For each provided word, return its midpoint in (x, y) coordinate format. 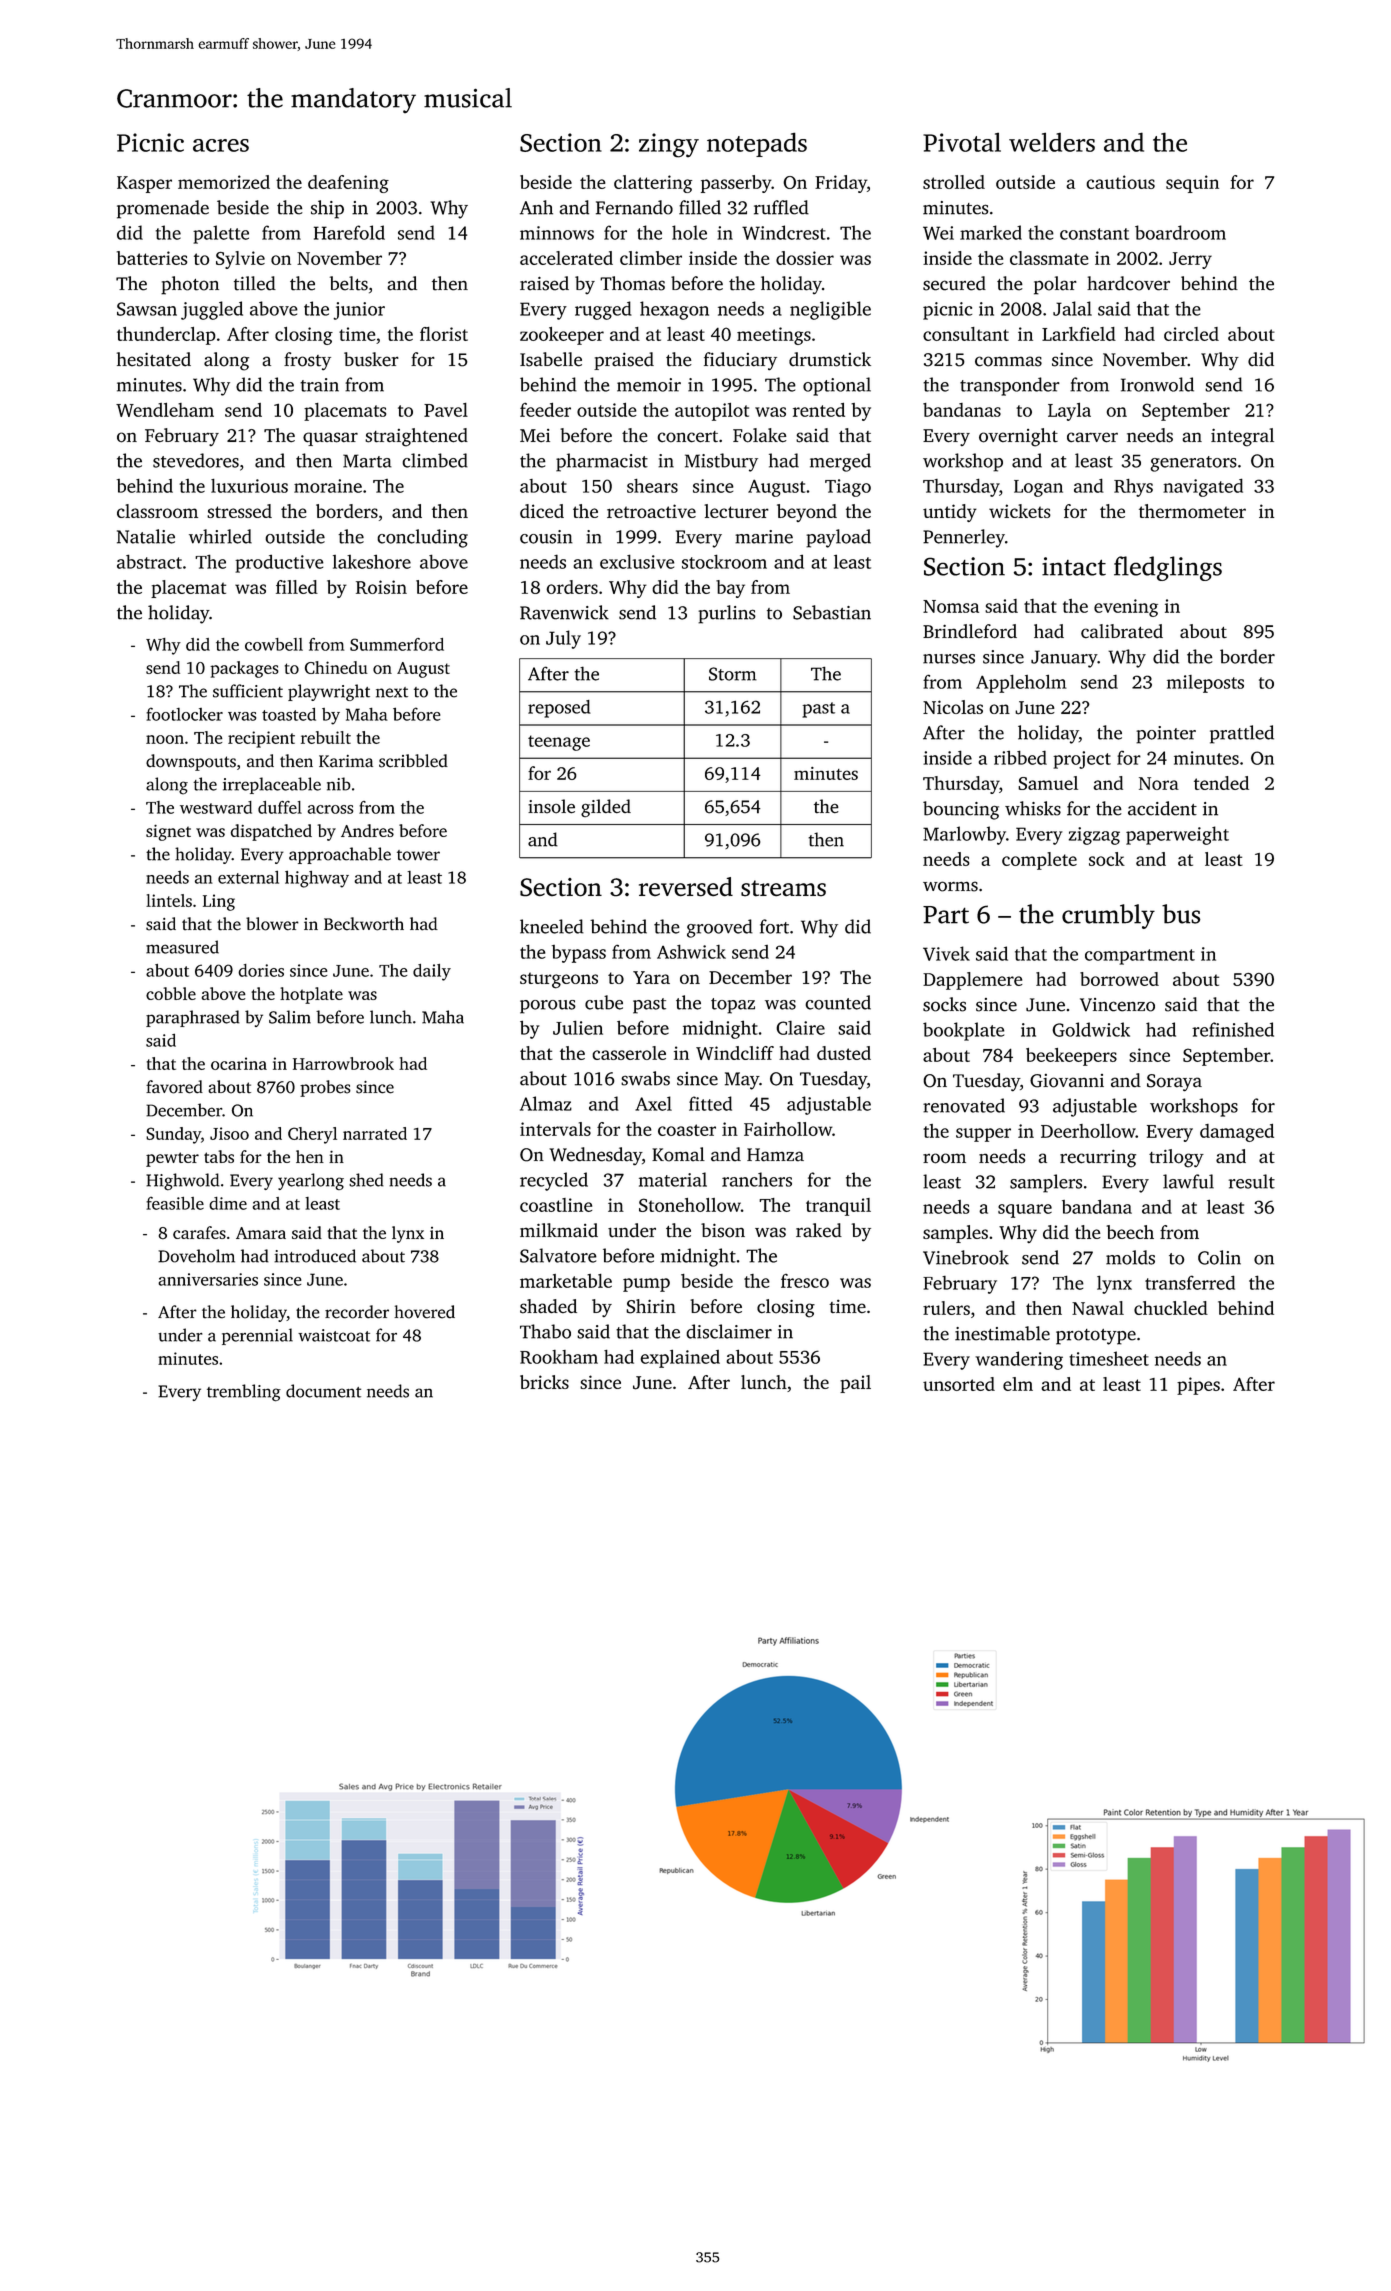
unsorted (959, 1384)
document (323, 1391)
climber (651, 258)
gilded (606, 808)
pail (855, 1384)
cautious (1121, 182)
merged (840, 462)
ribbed (1020, 757)
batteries (152, 258)
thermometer (1192, 511)
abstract (149, 561)
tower (418, 855)
